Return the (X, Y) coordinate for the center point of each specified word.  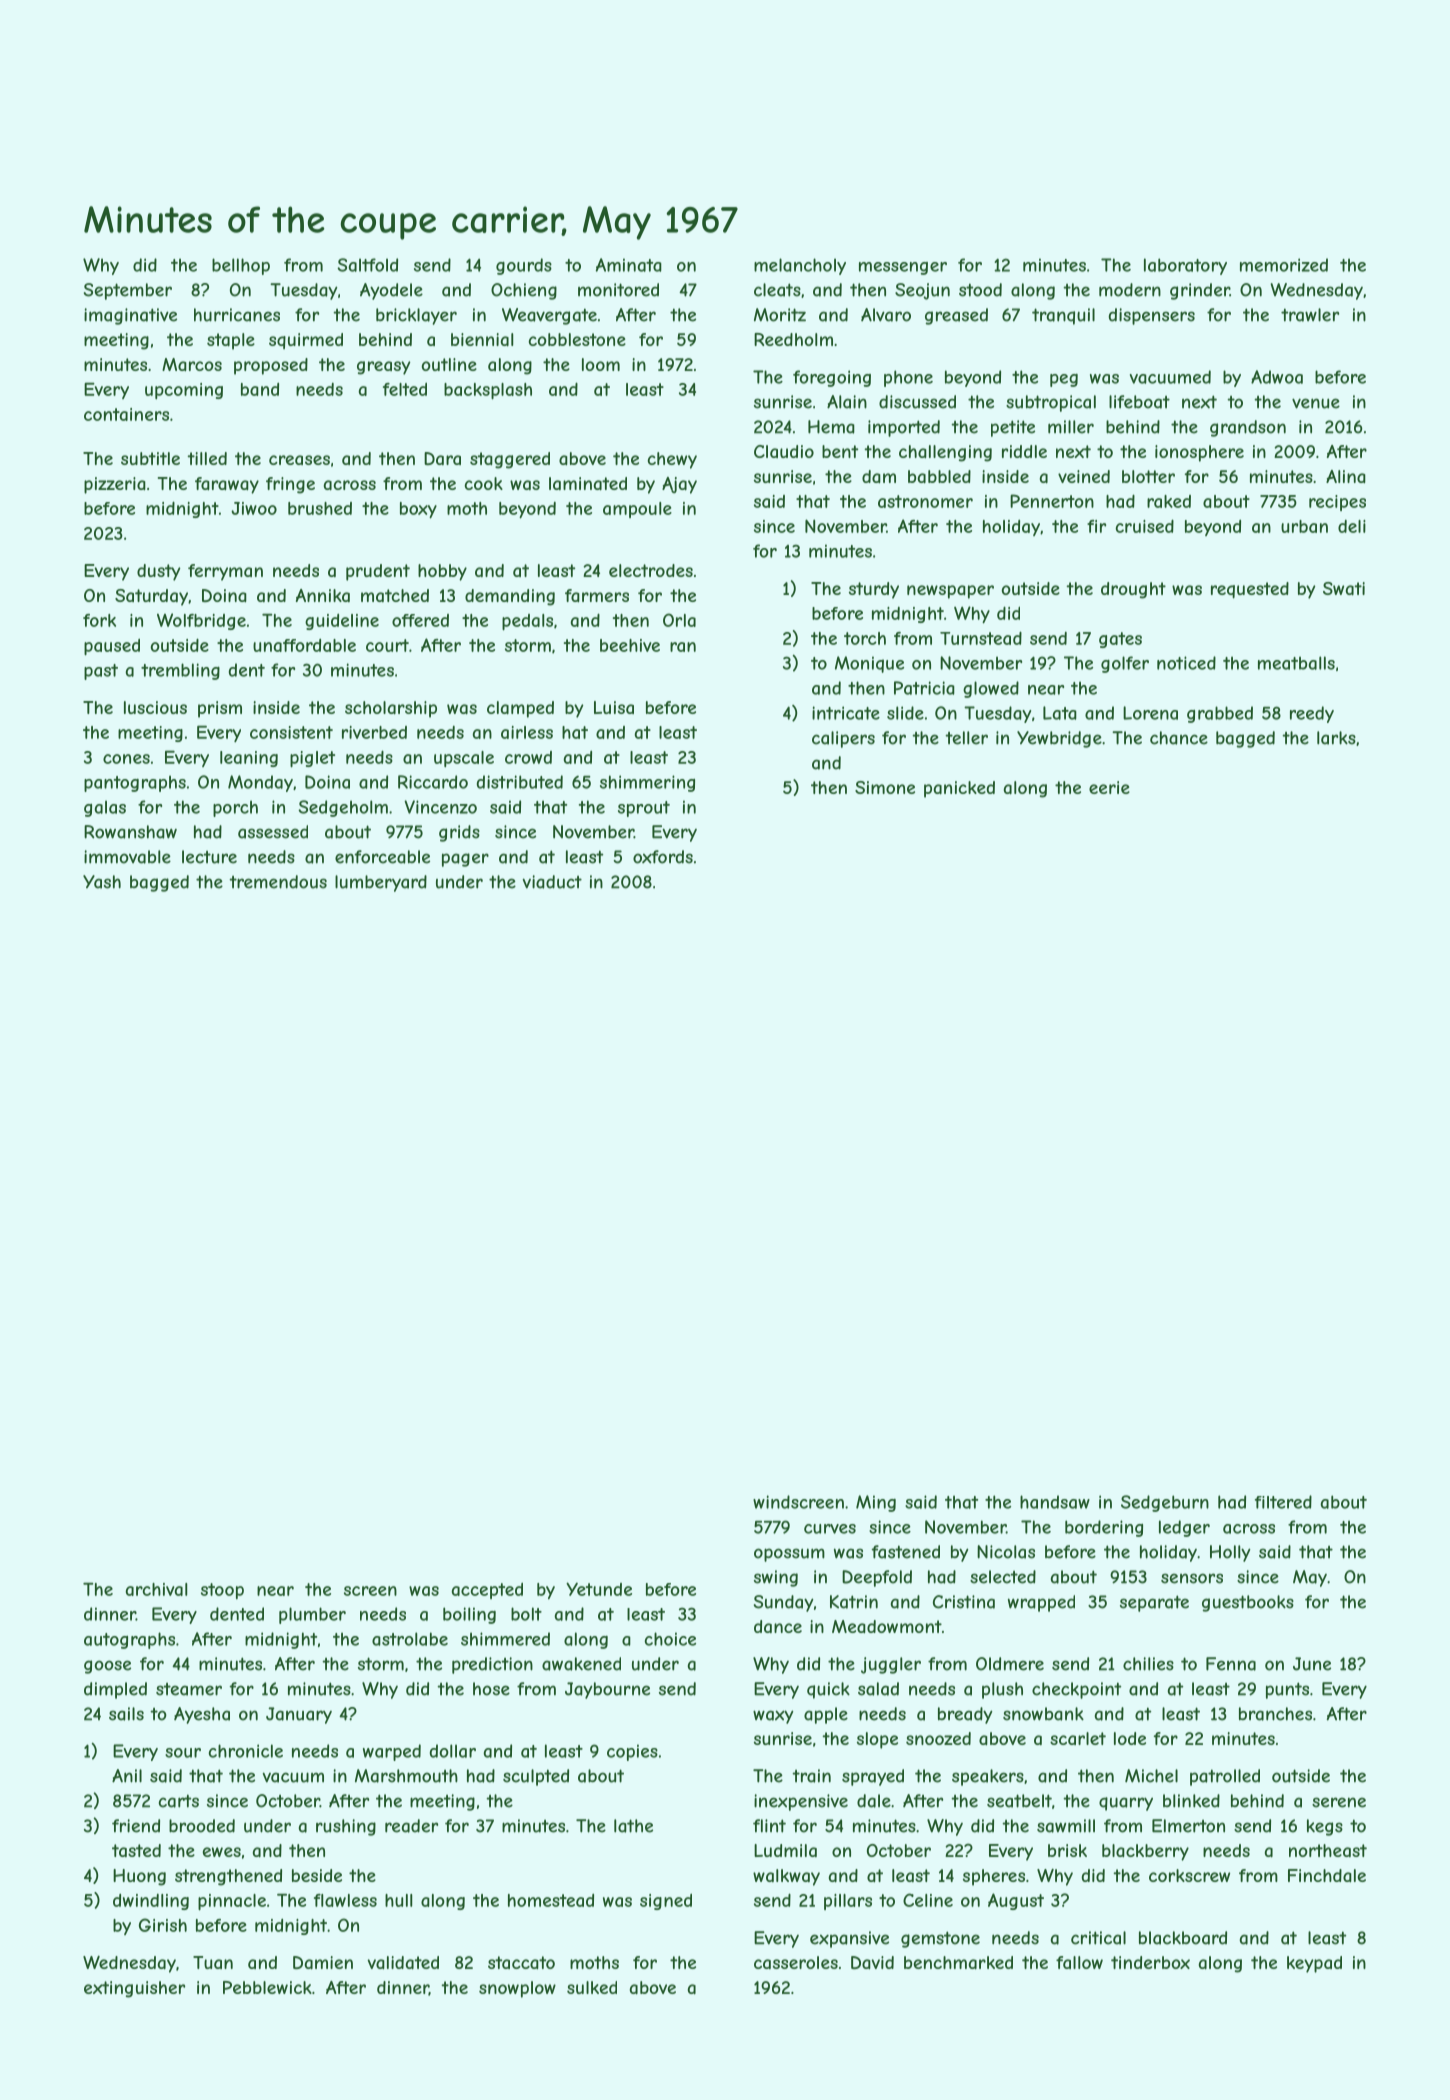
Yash (102, 882)
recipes (1337, 503)
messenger (903, 268)
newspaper (950, 592)
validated (403, 1962)
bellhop (241, 266)
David (872, 1962)
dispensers (1152, 316)
